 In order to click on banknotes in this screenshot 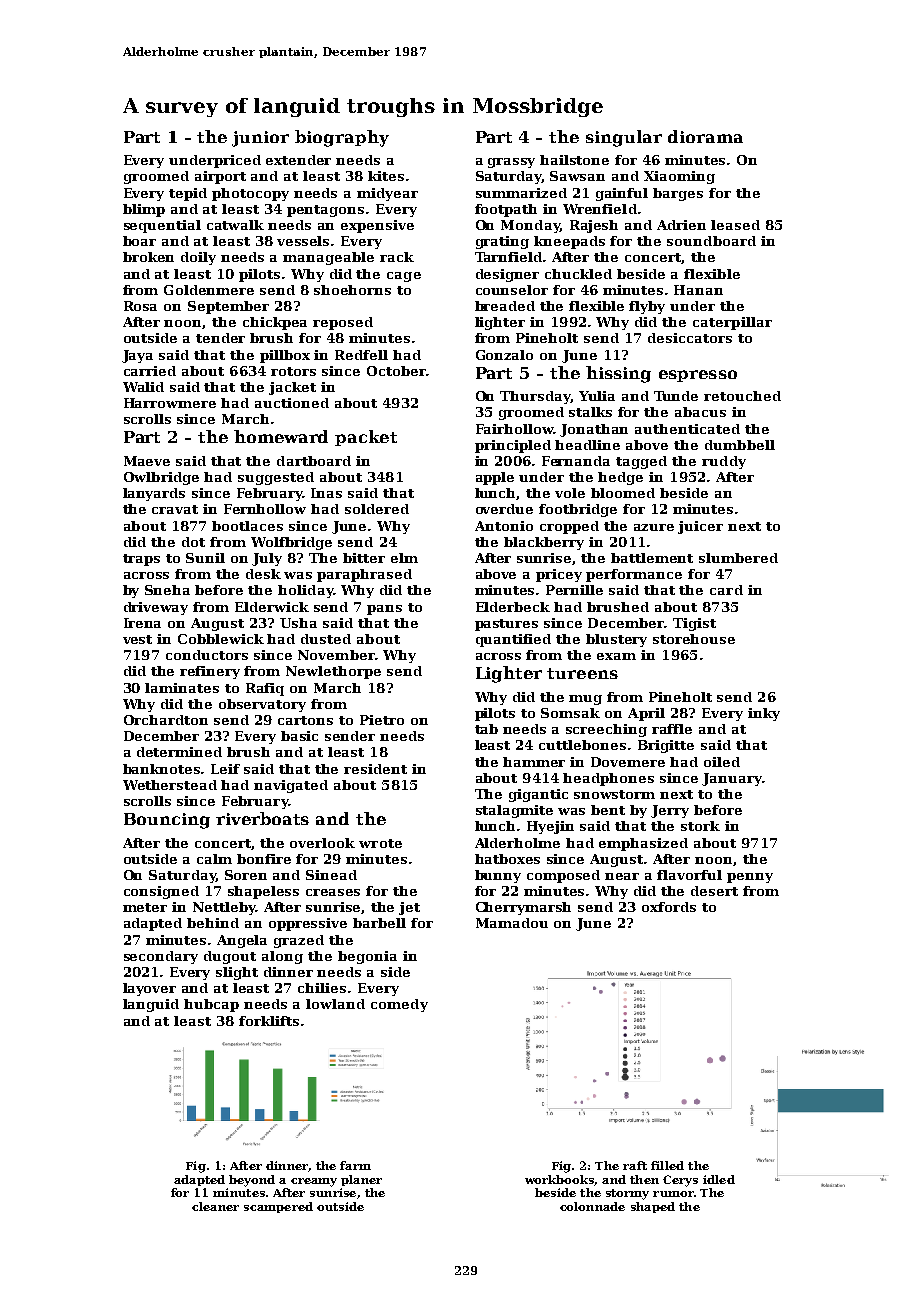, I will do `click(161, 769)`.
